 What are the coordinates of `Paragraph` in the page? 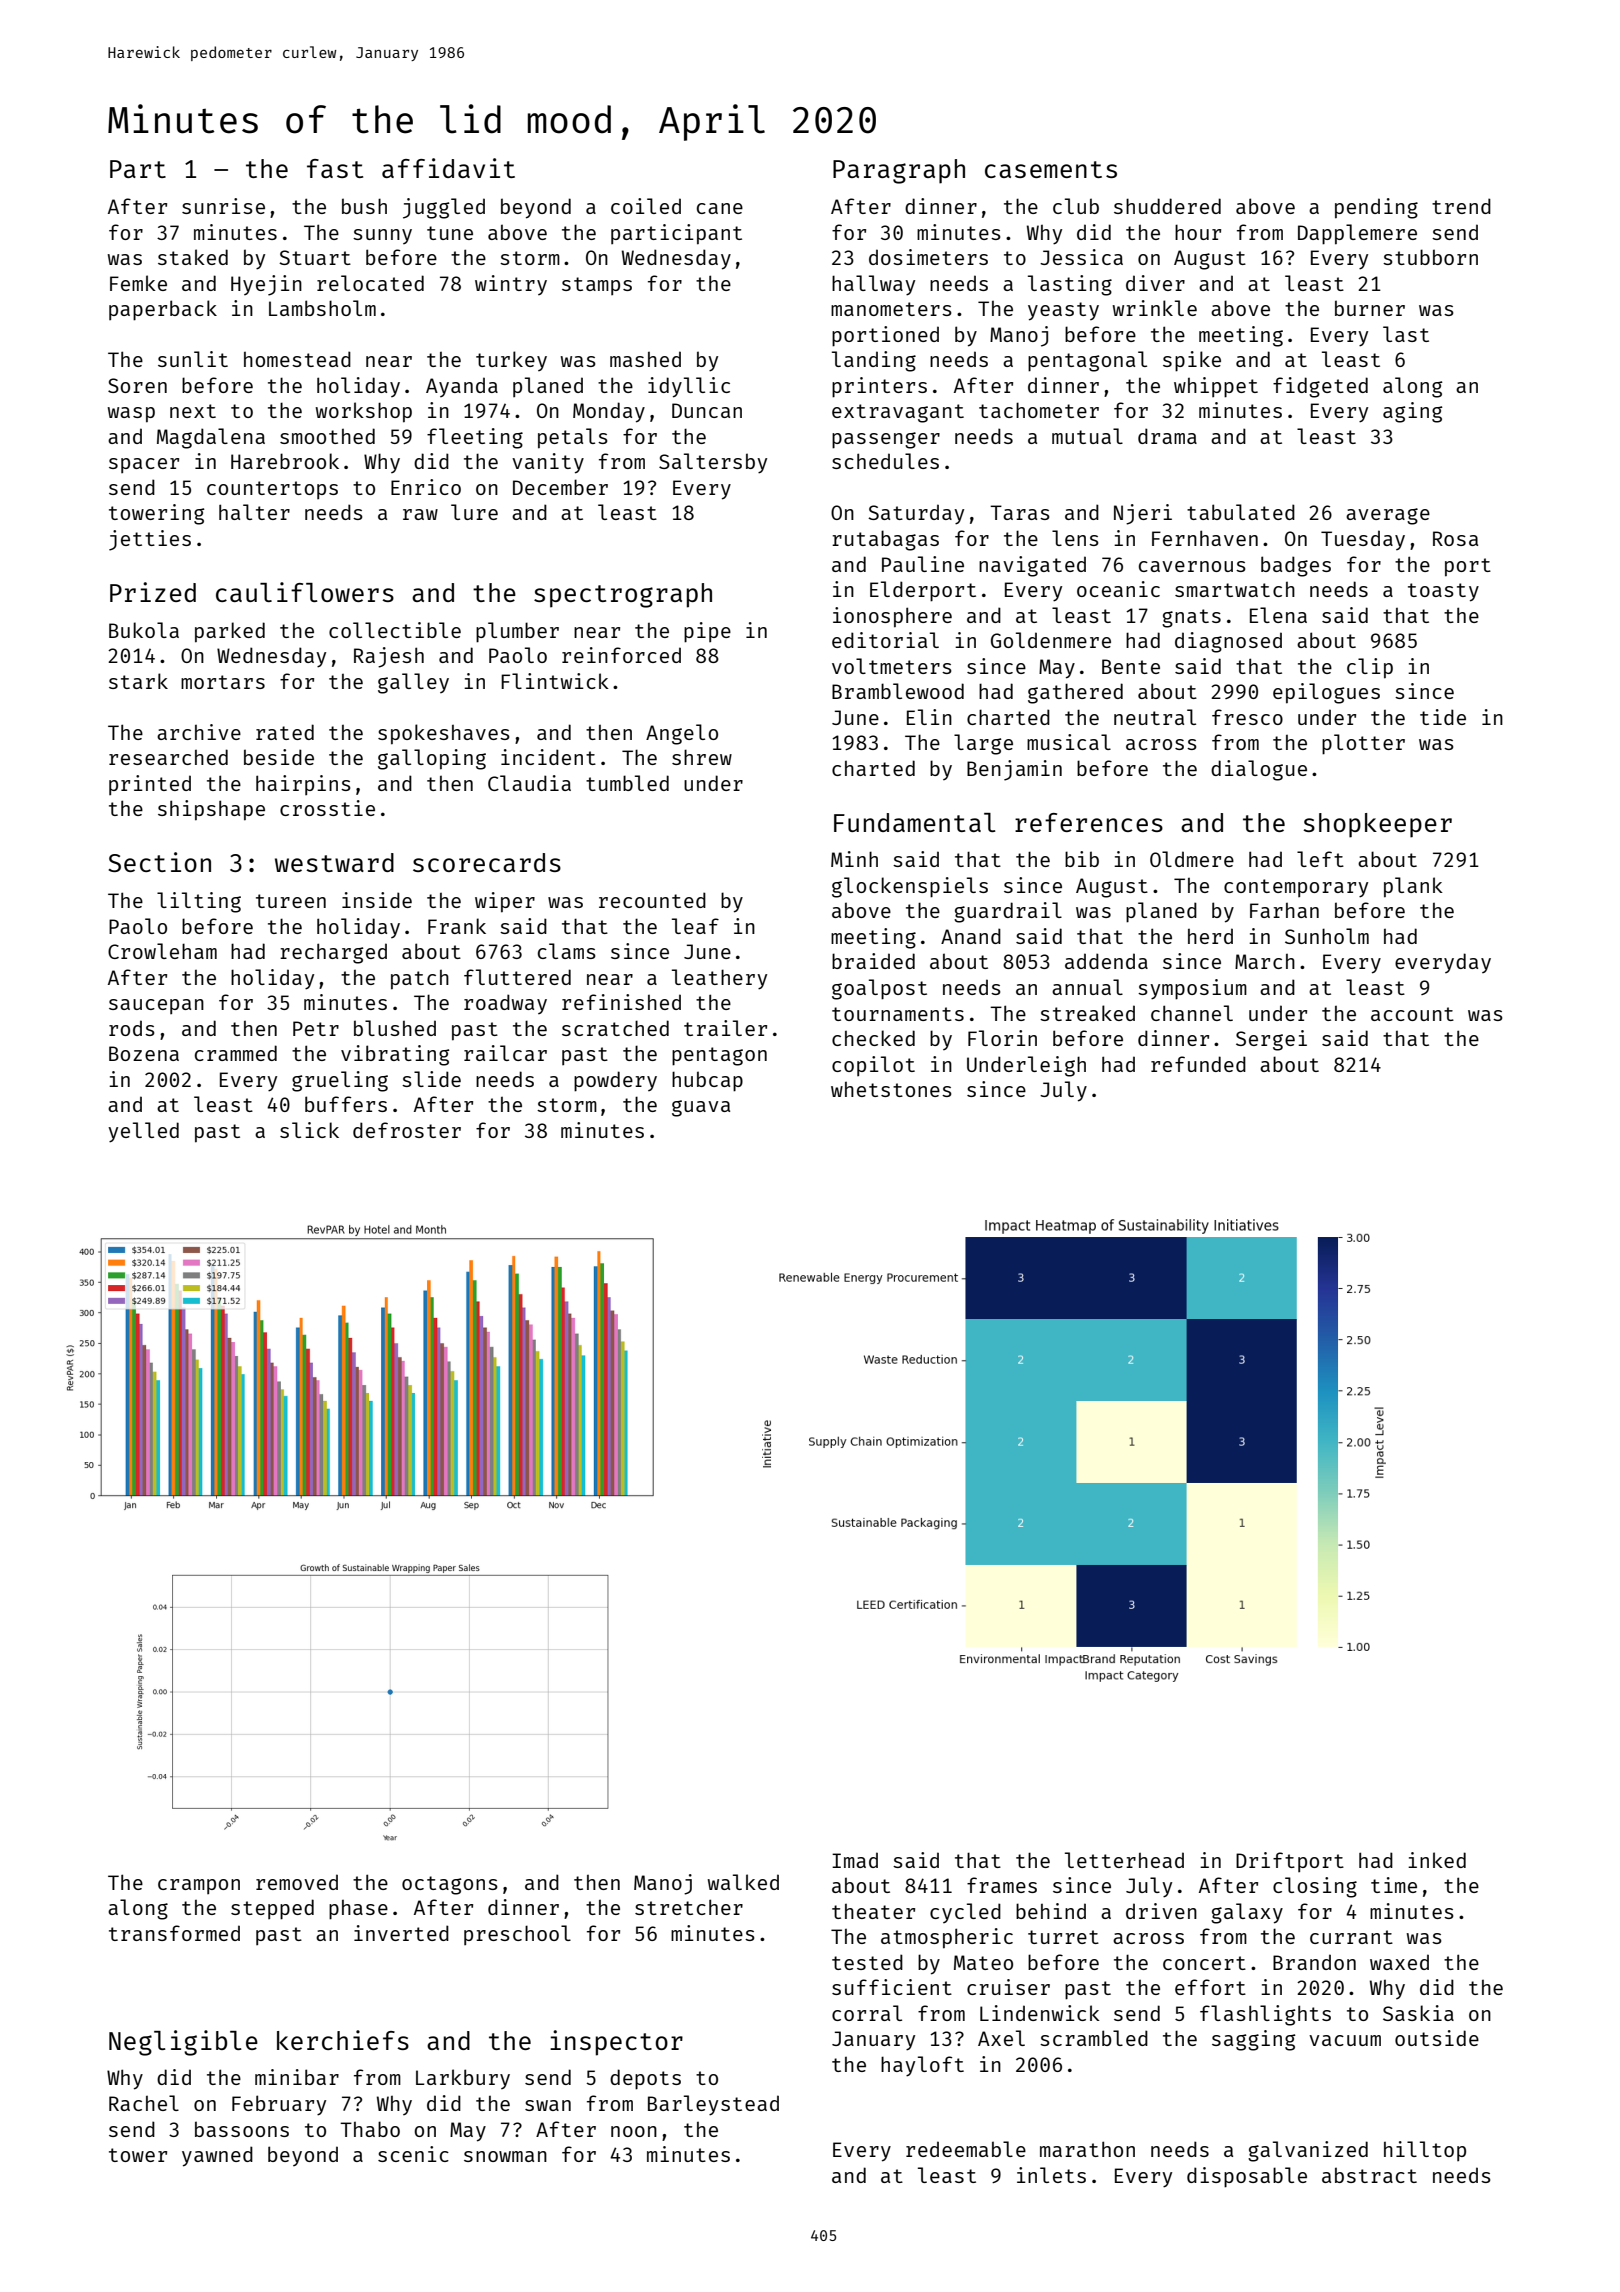 It's located at (899, 171).
